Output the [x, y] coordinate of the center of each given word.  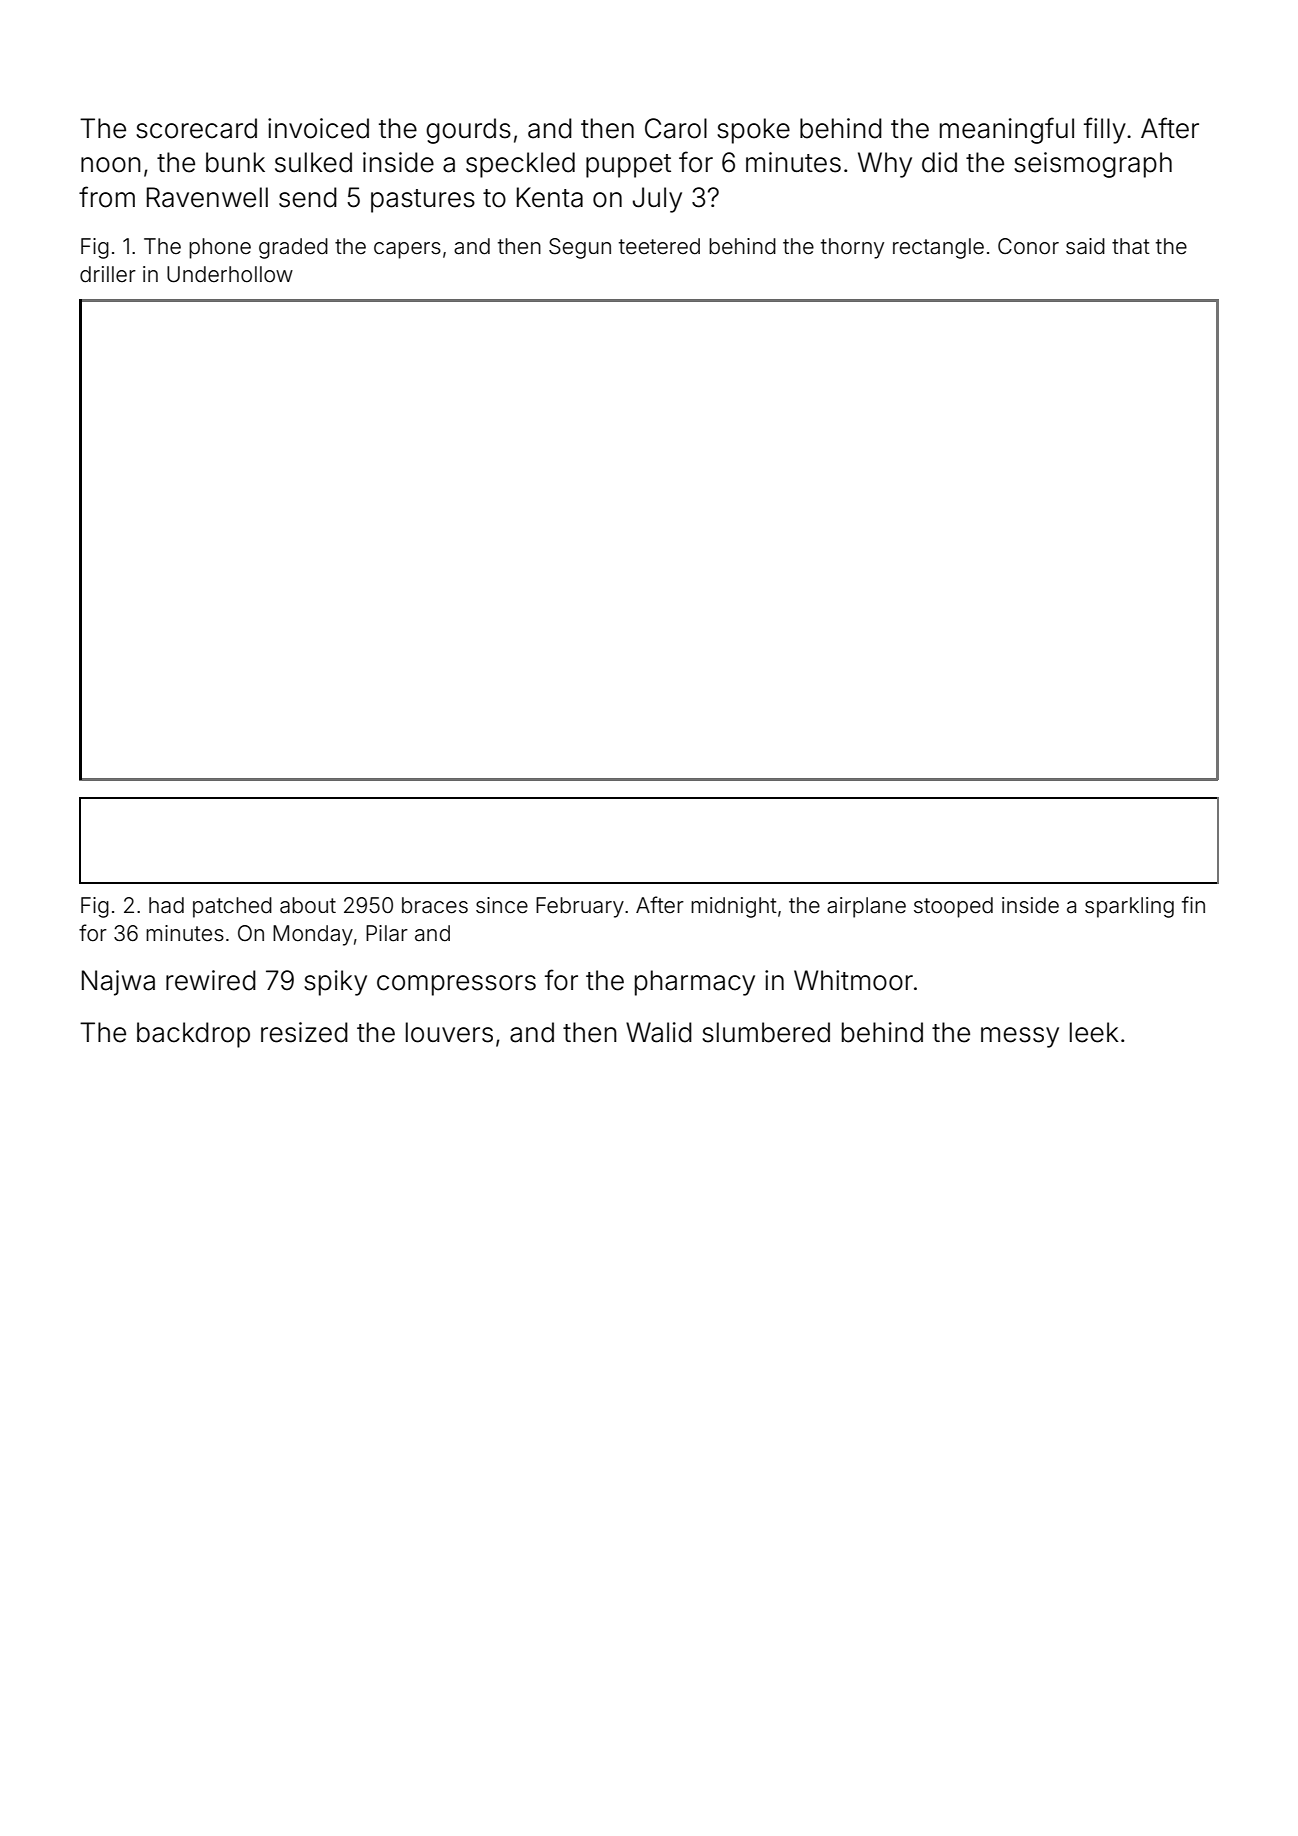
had [166, 905]
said [1085, 246]
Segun [580, 248]
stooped [953, 907]
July [657, 200]
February [580, 907]
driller [108, 274]
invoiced [318, 128]
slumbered [766, 1032]
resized [304, 1032]
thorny [852, 248]
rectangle [938, 248]
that [1131, 246]
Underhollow [230, 274]
